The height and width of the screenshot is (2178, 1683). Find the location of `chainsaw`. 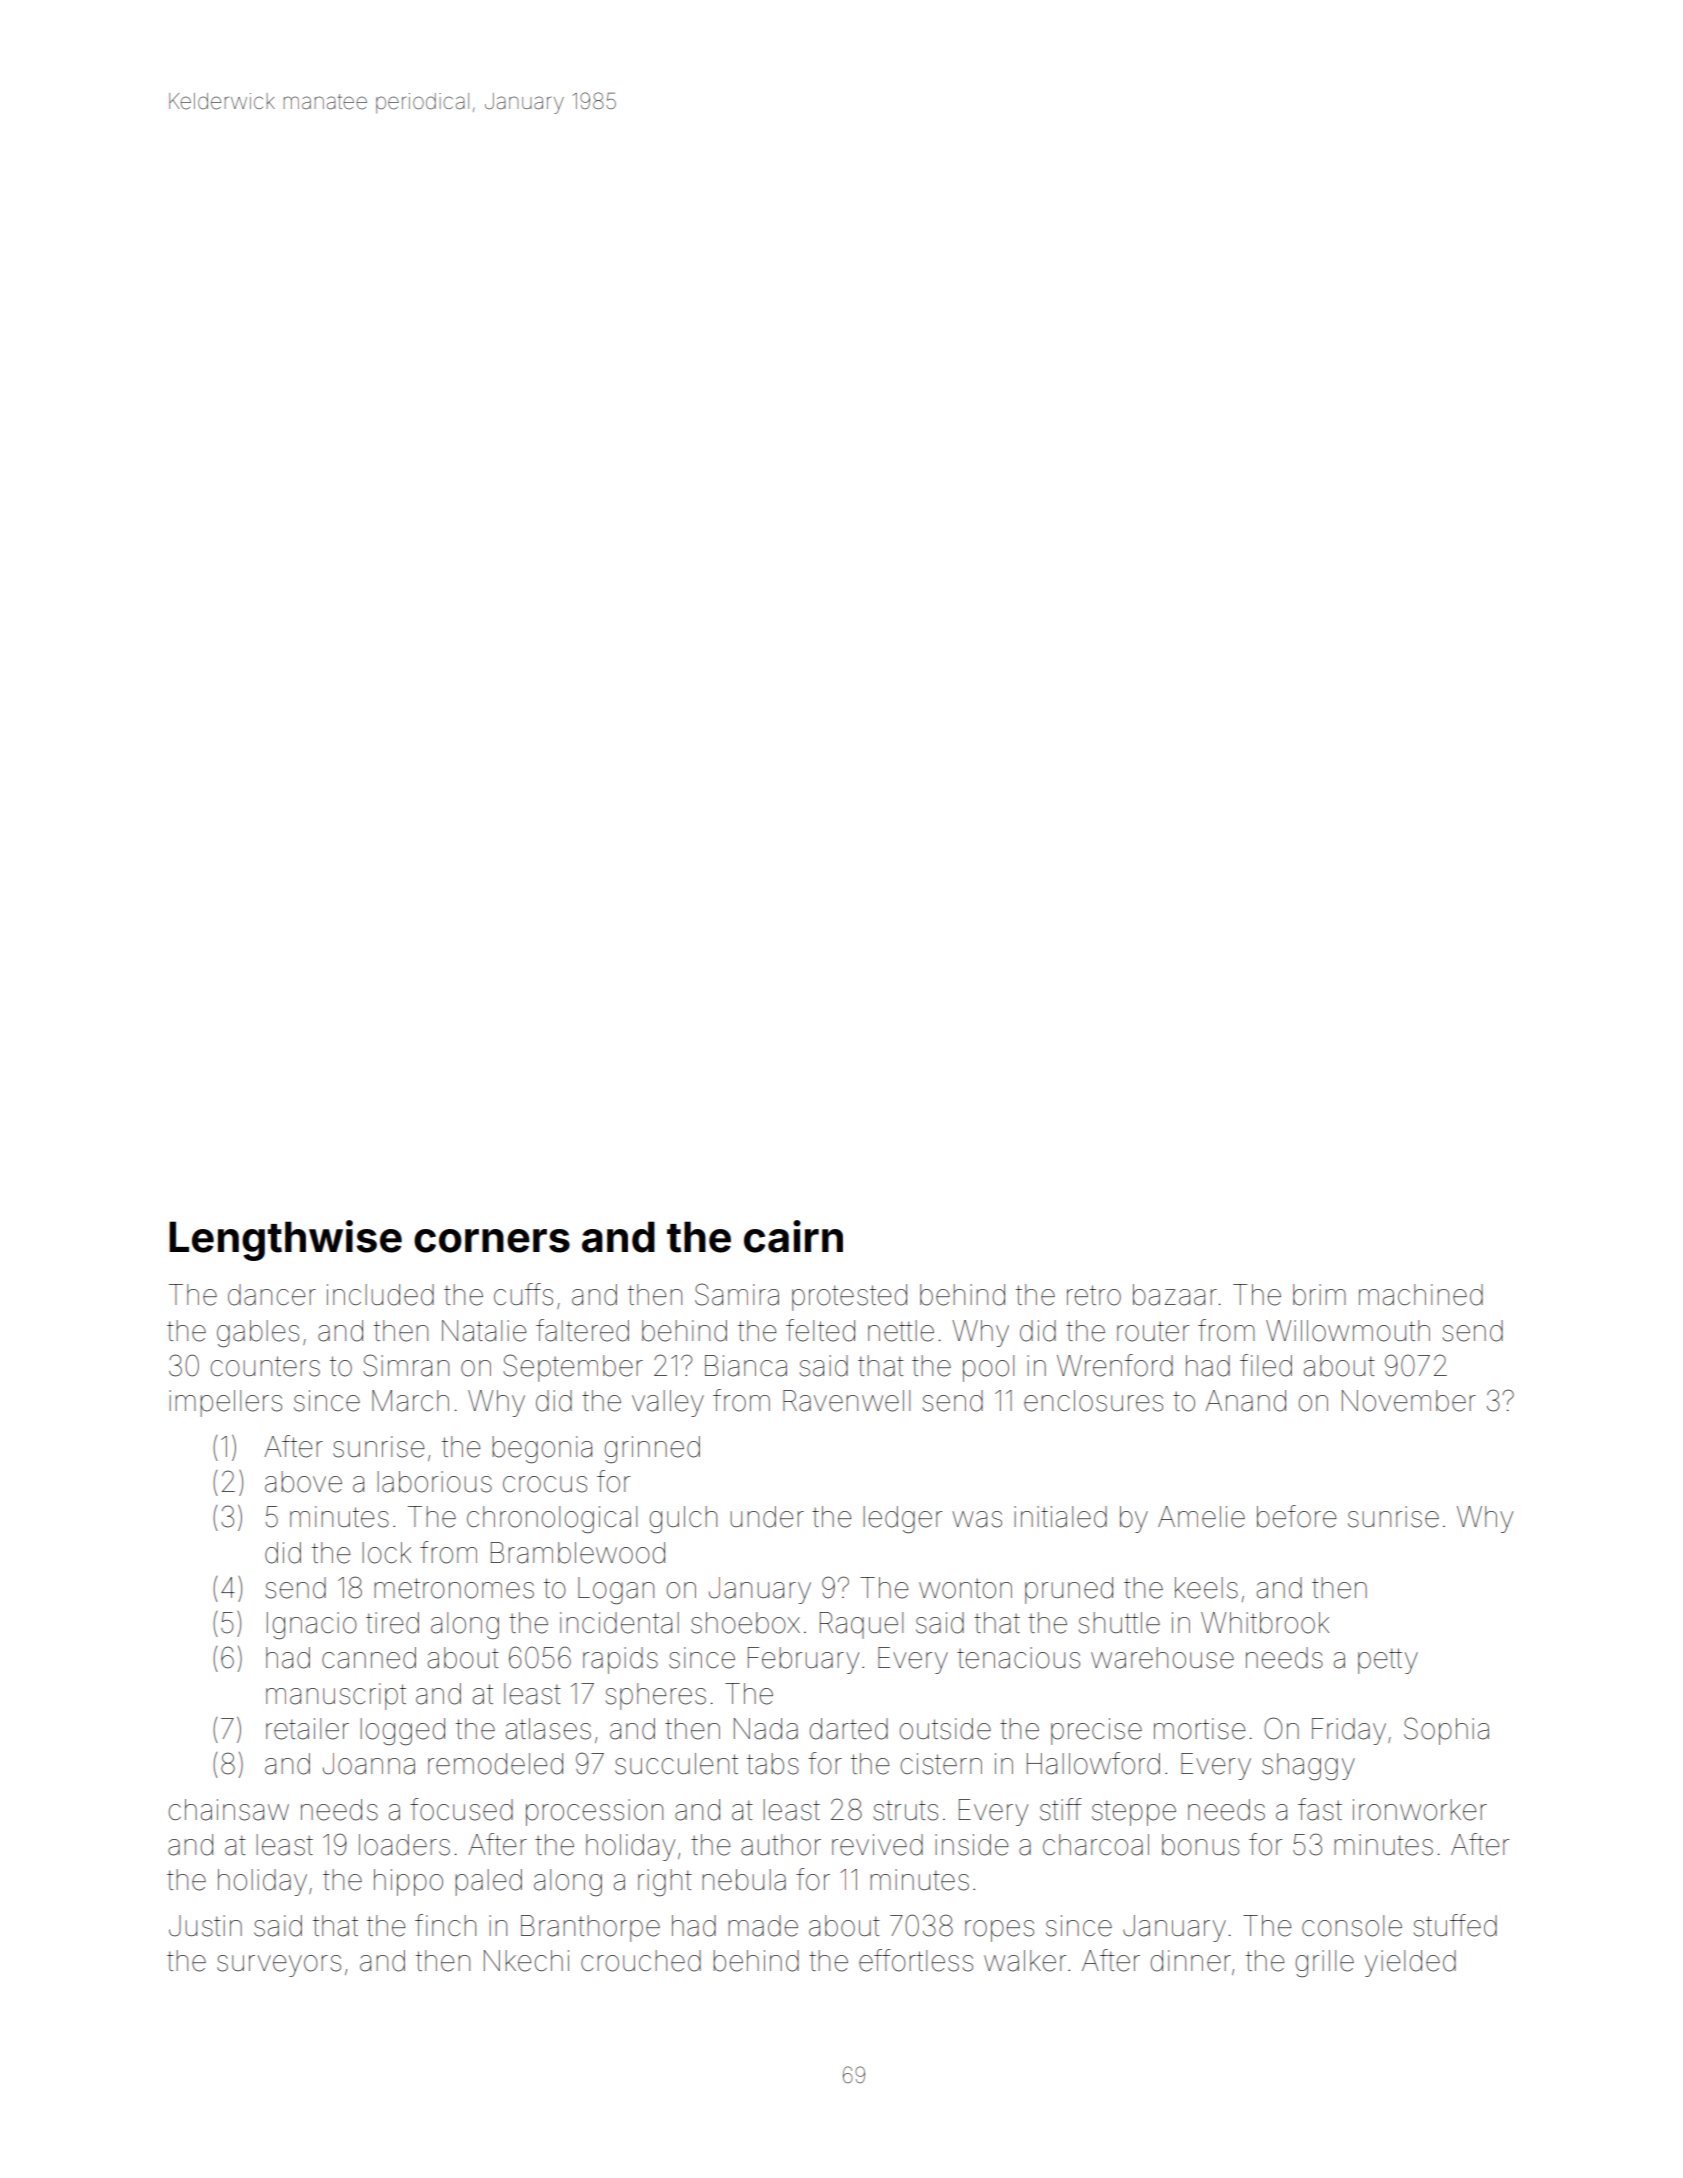

chainsaw is located at coordinates (229, 1810).
